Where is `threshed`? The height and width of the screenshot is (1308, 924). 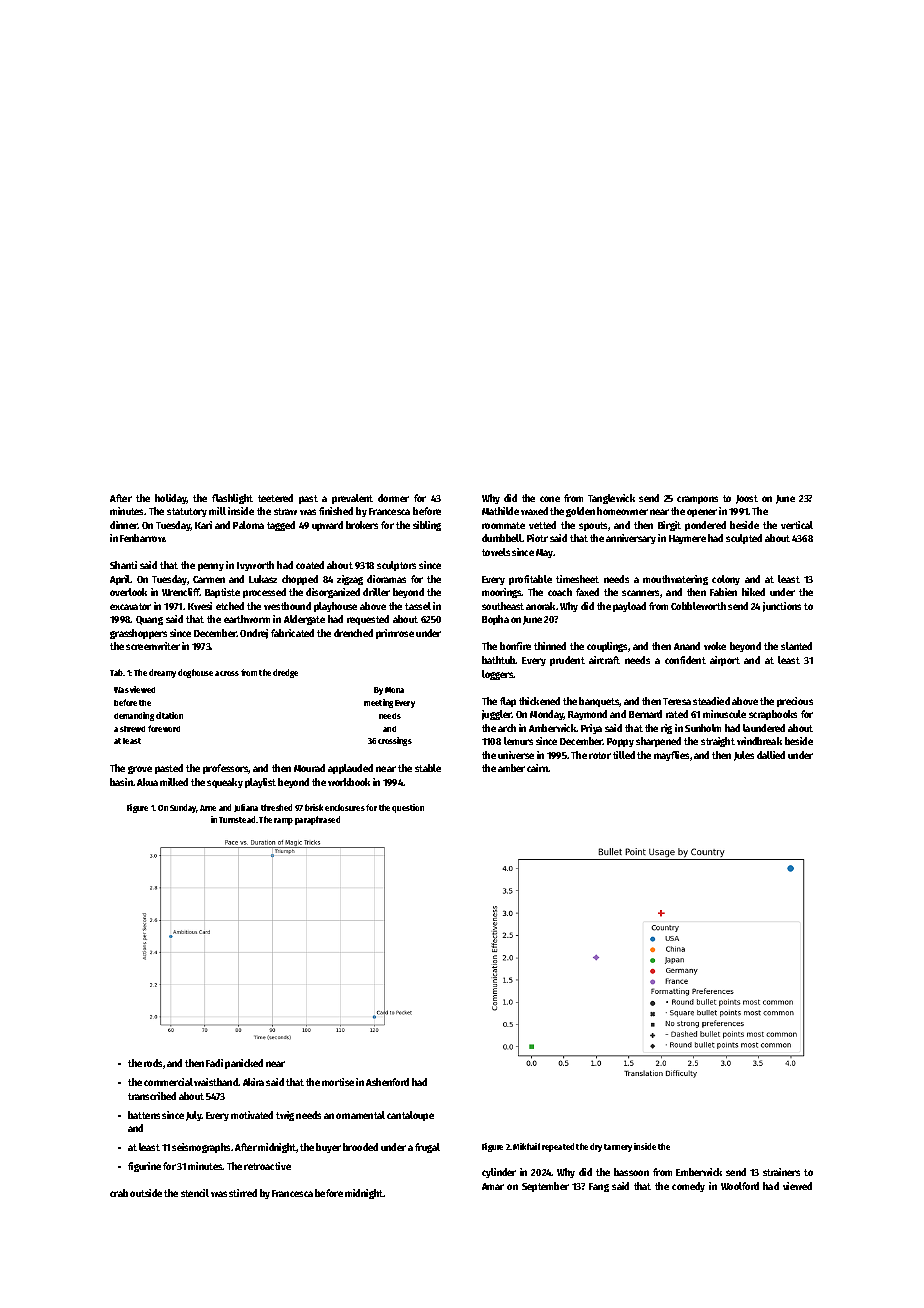 threshed is located at coordinates (276, 807).
